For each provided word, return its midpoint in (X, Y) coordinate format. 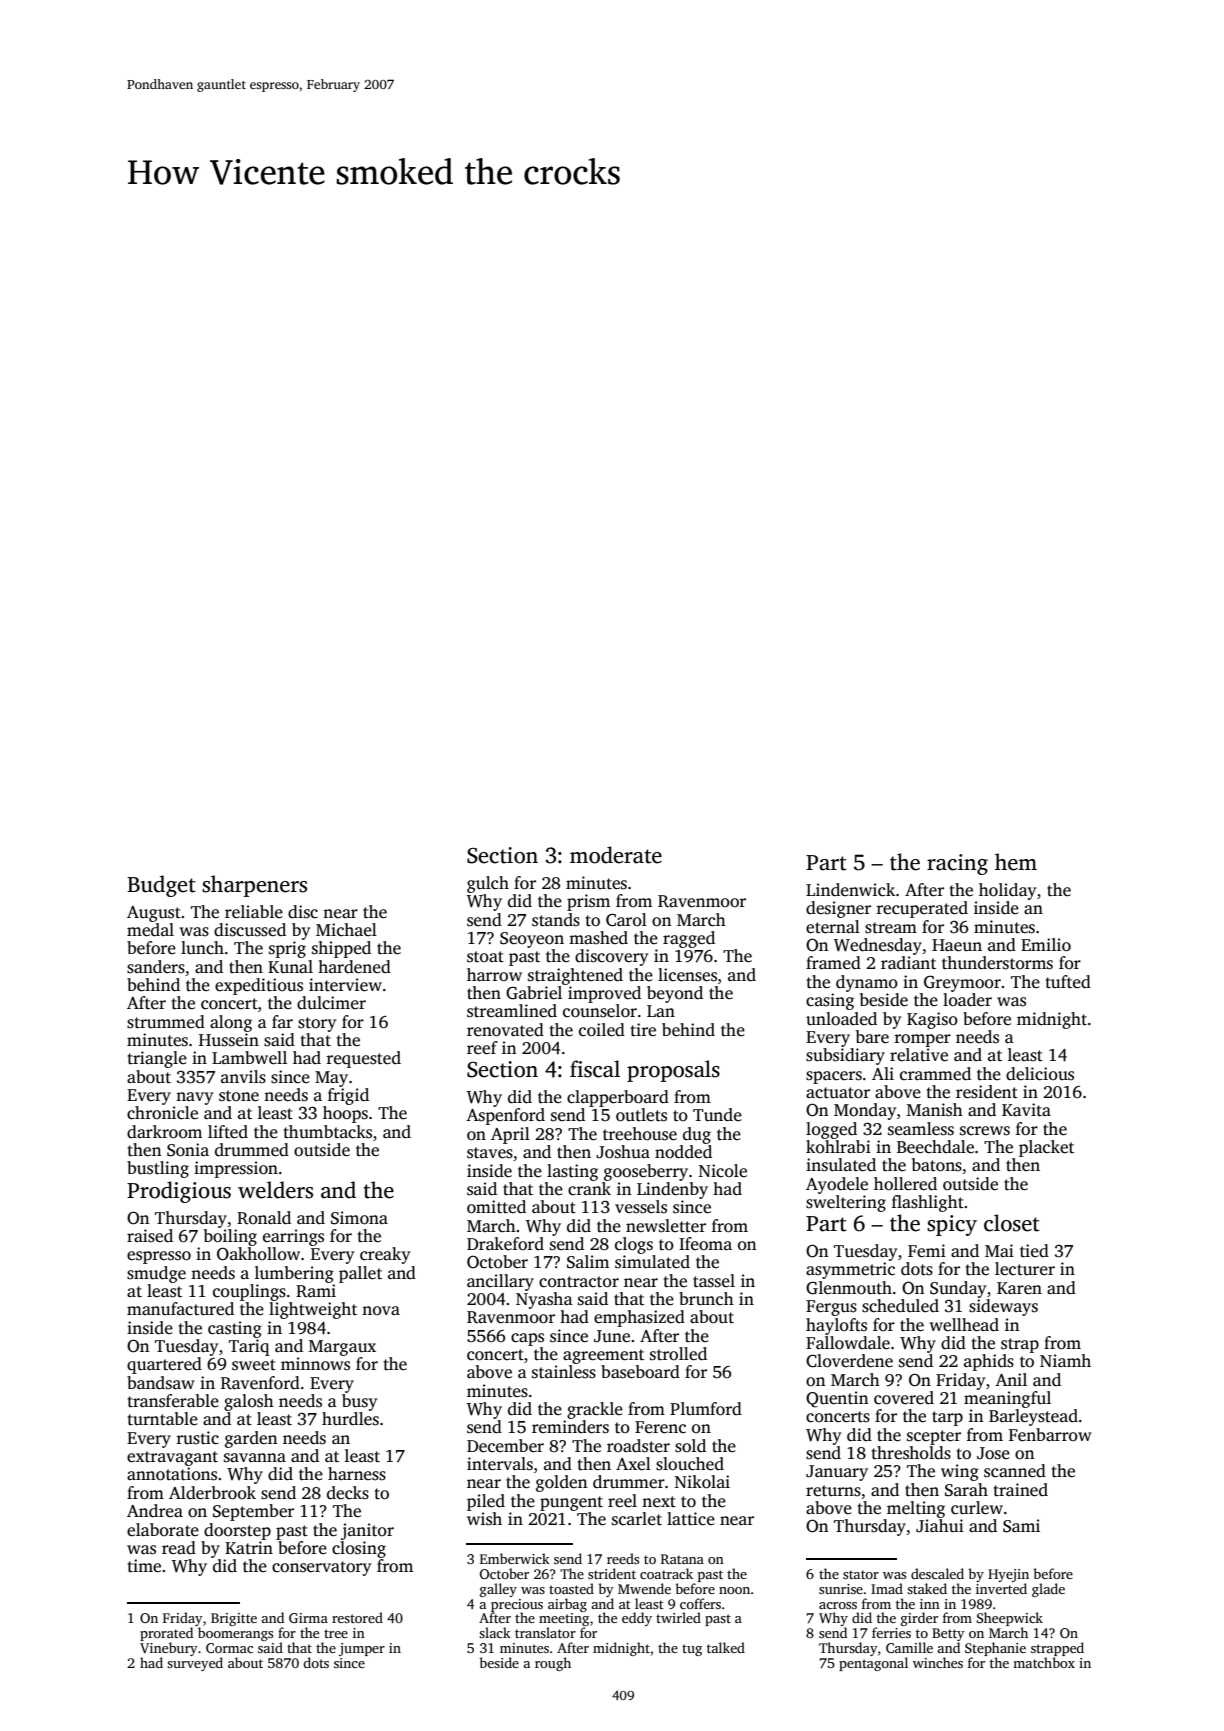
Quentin (837, 1399)
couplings (249, 1292)
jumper (362, 1649)
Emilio (1046, 945)
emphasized (639, 1318)
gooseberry (646, 1172)
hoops (345, 1114)
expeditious (259, 986)
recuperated (922, 909)
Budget (161, 886)
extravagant (172, 1458)
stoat (485, 957)
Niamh (1065, 1360)
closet (1012, 1223)
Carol (626, 920)
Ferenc (660, 1427)
